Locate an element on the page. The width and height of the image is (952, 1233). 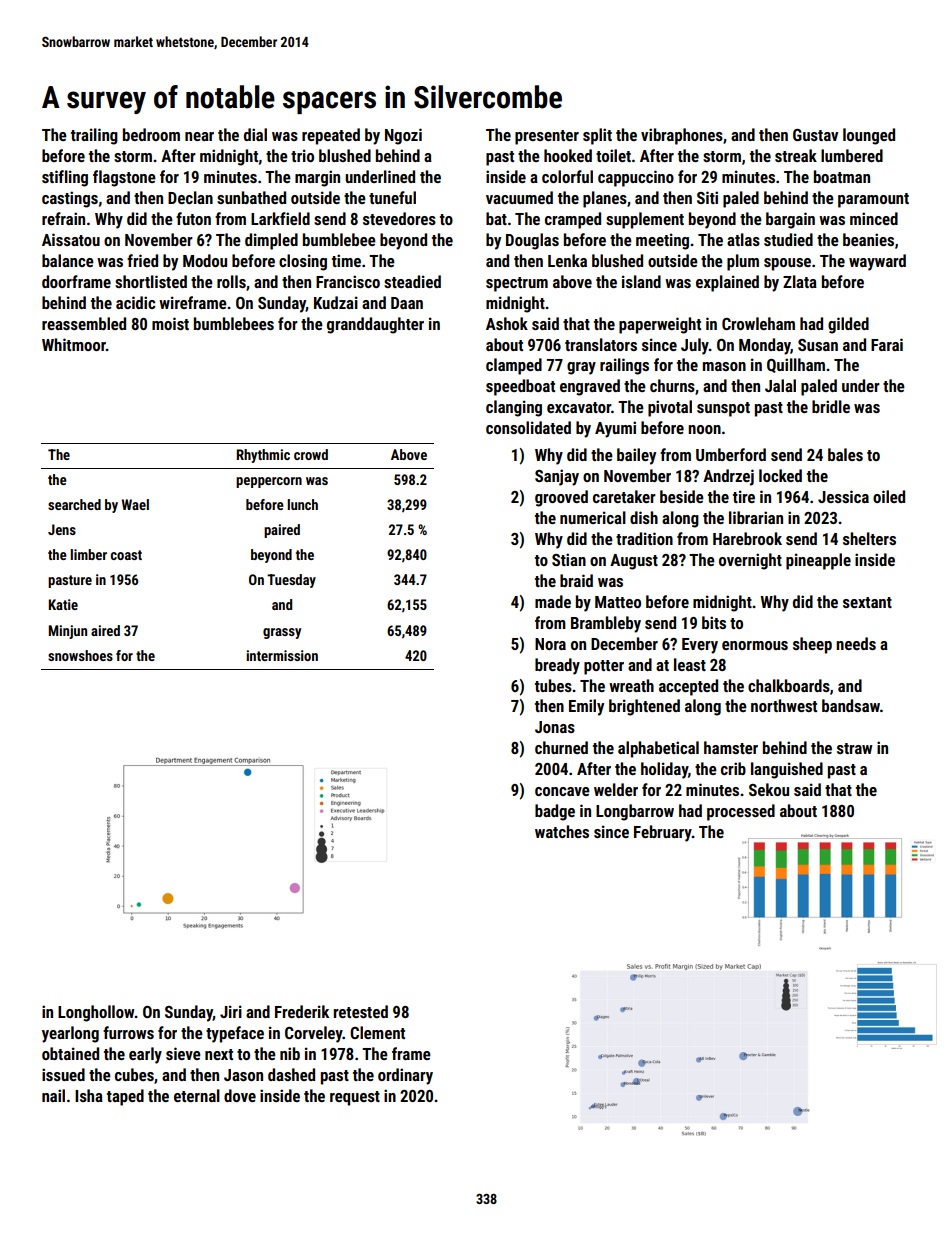
split is located at coordinates (597, 136).
